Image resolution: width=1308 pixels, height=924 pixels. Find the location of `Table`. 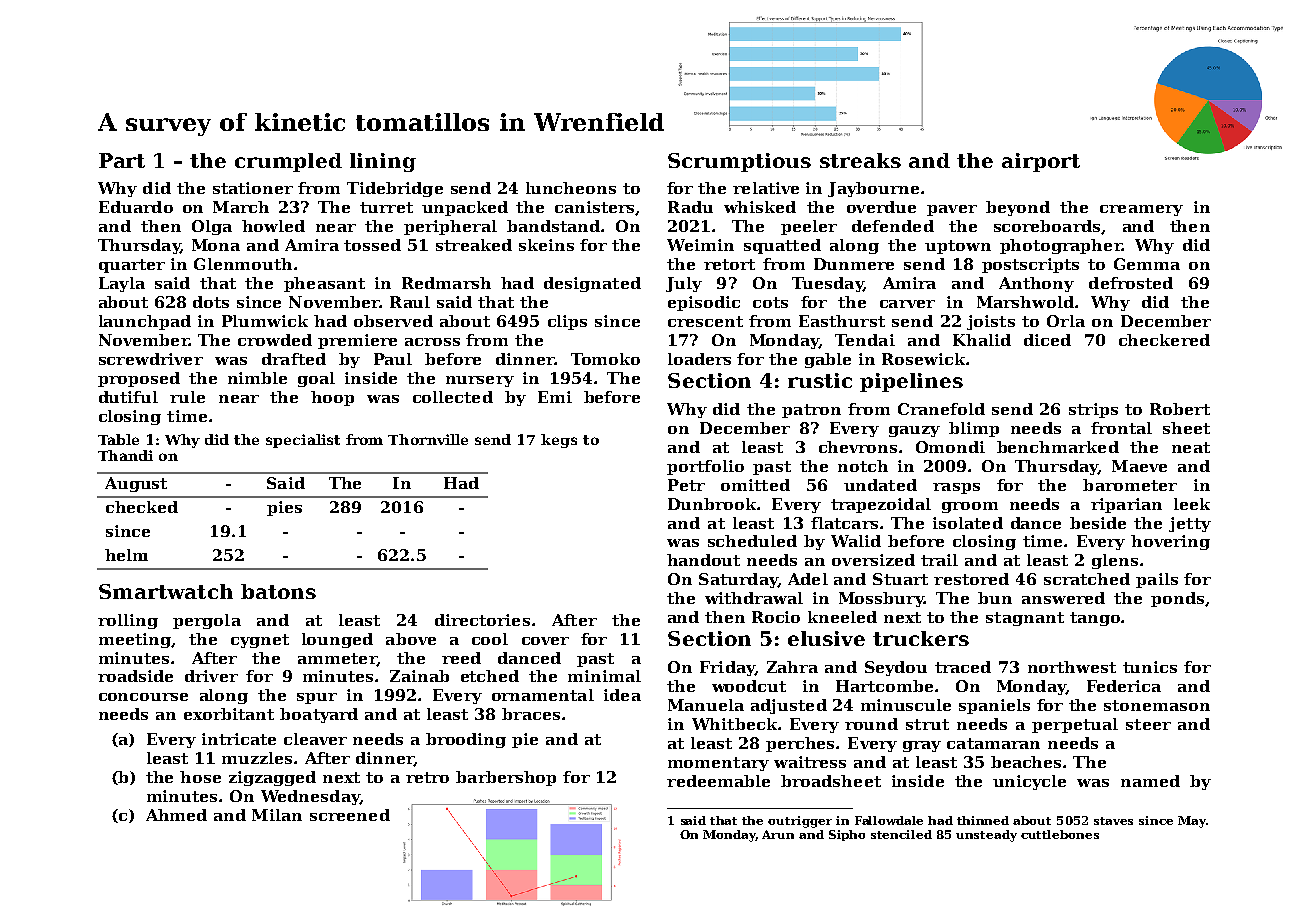

Table is located at coordinates (118, 439).
